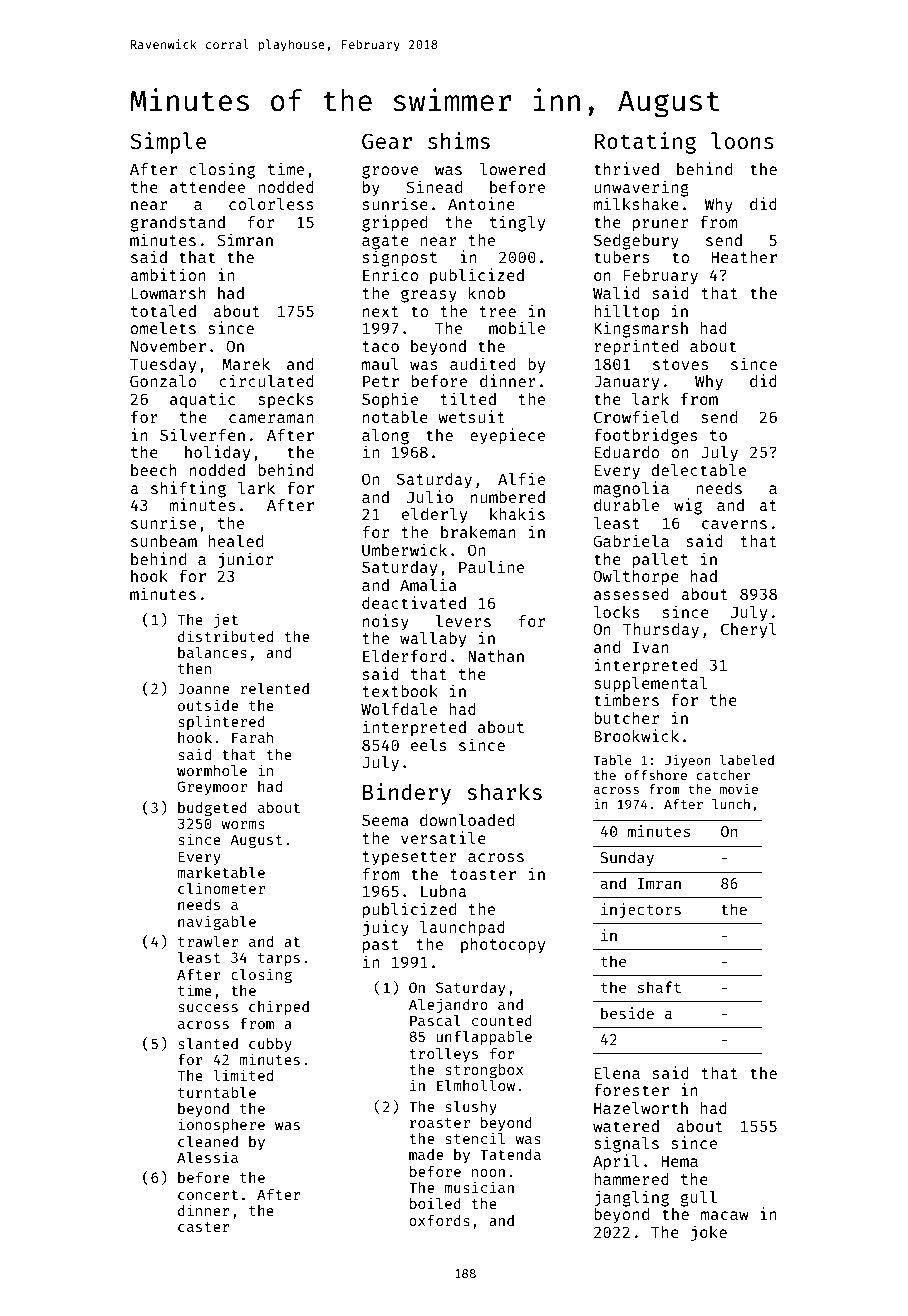 This image has height=1316, width=908. What do you see at coordinates (742, 140) in the image?
I see `loons` at bounding box center [742, 140].
